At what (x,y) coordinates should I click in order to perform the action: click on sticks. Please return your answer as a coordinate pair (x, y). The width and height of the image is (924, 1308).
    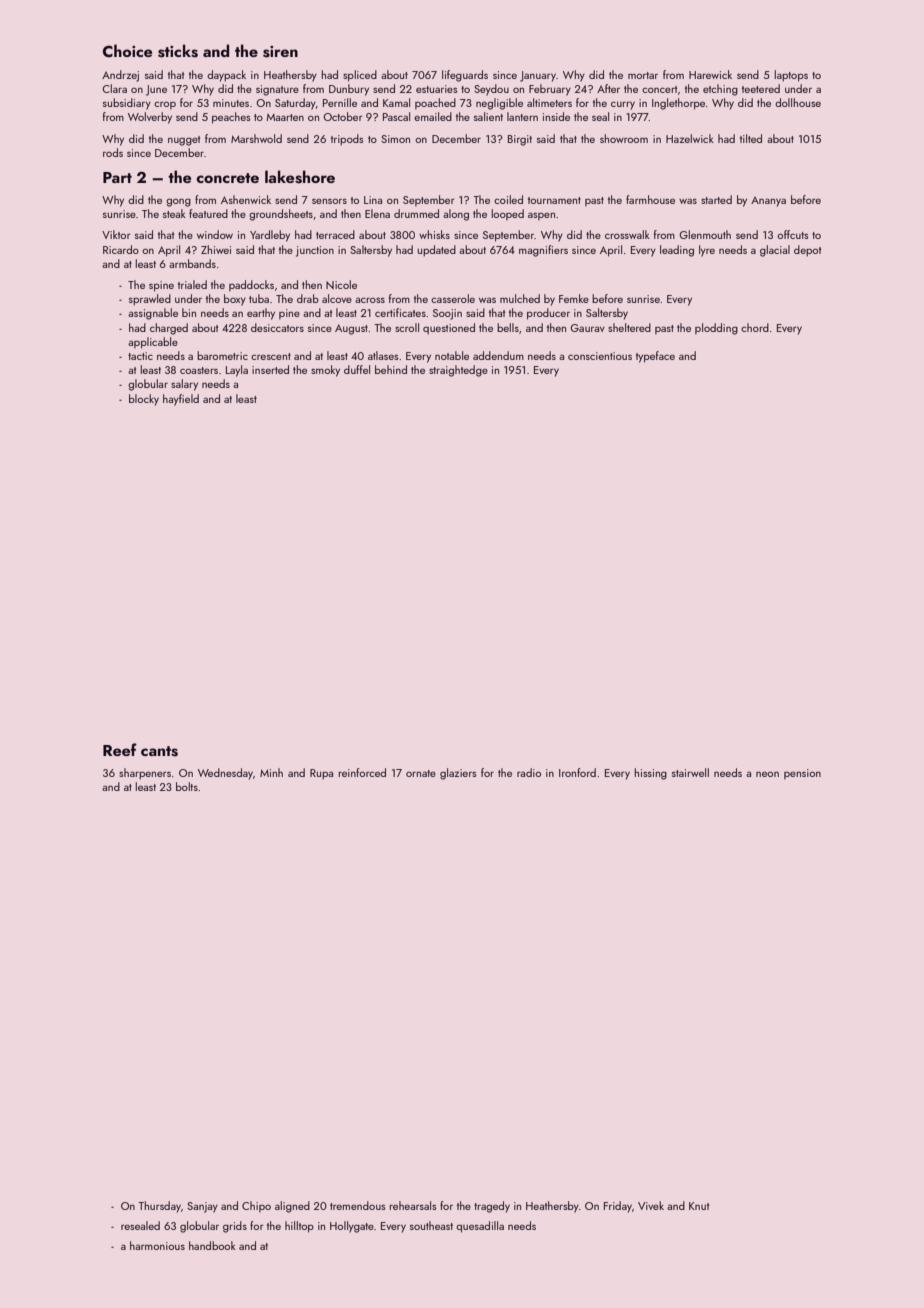
    Looking at the image, I should click on (178, 51).
